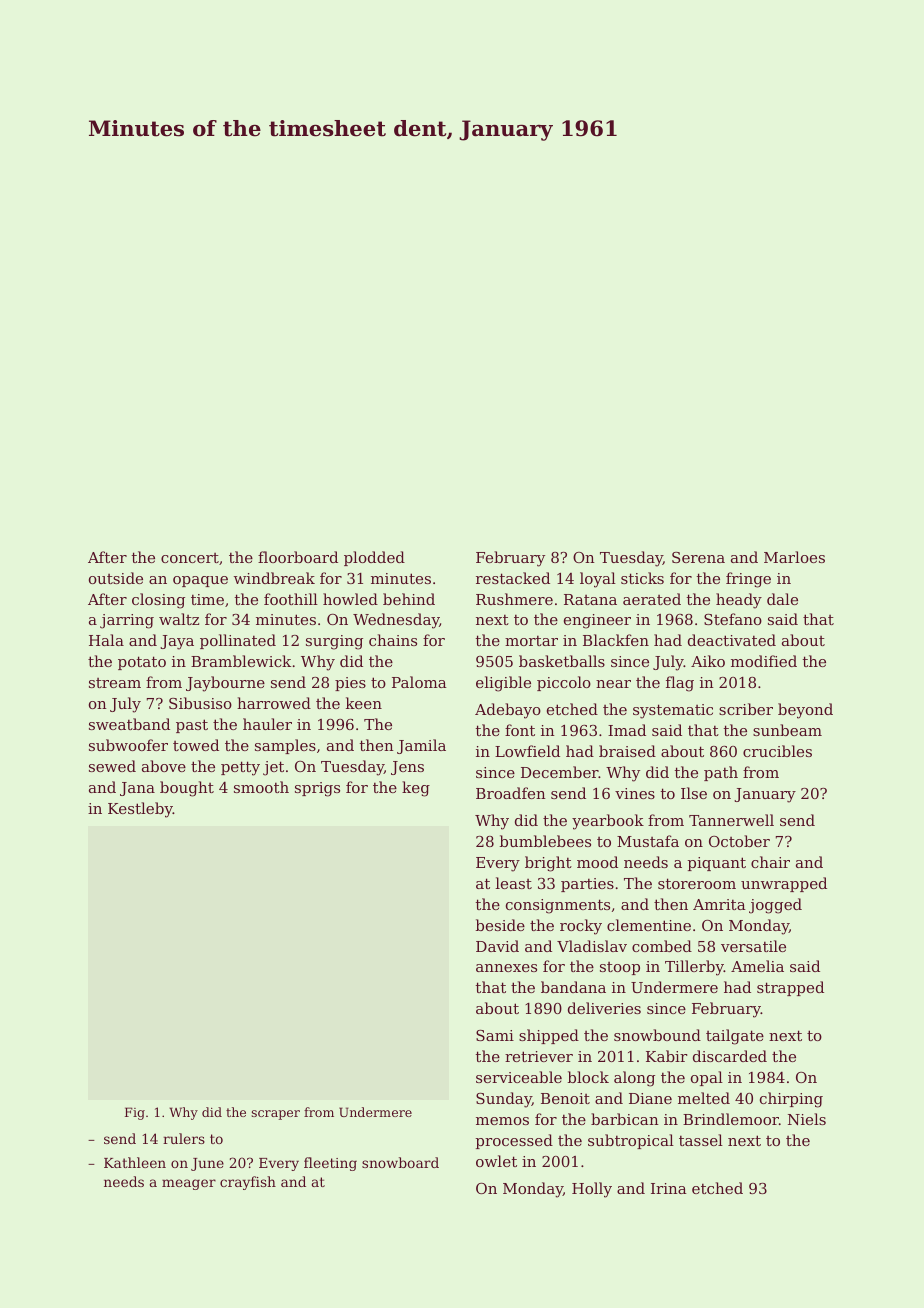  What do you see at coordinates (248, 1183) in the screenshot?
I see `crayfish` at bounding box center [248, 1183].
